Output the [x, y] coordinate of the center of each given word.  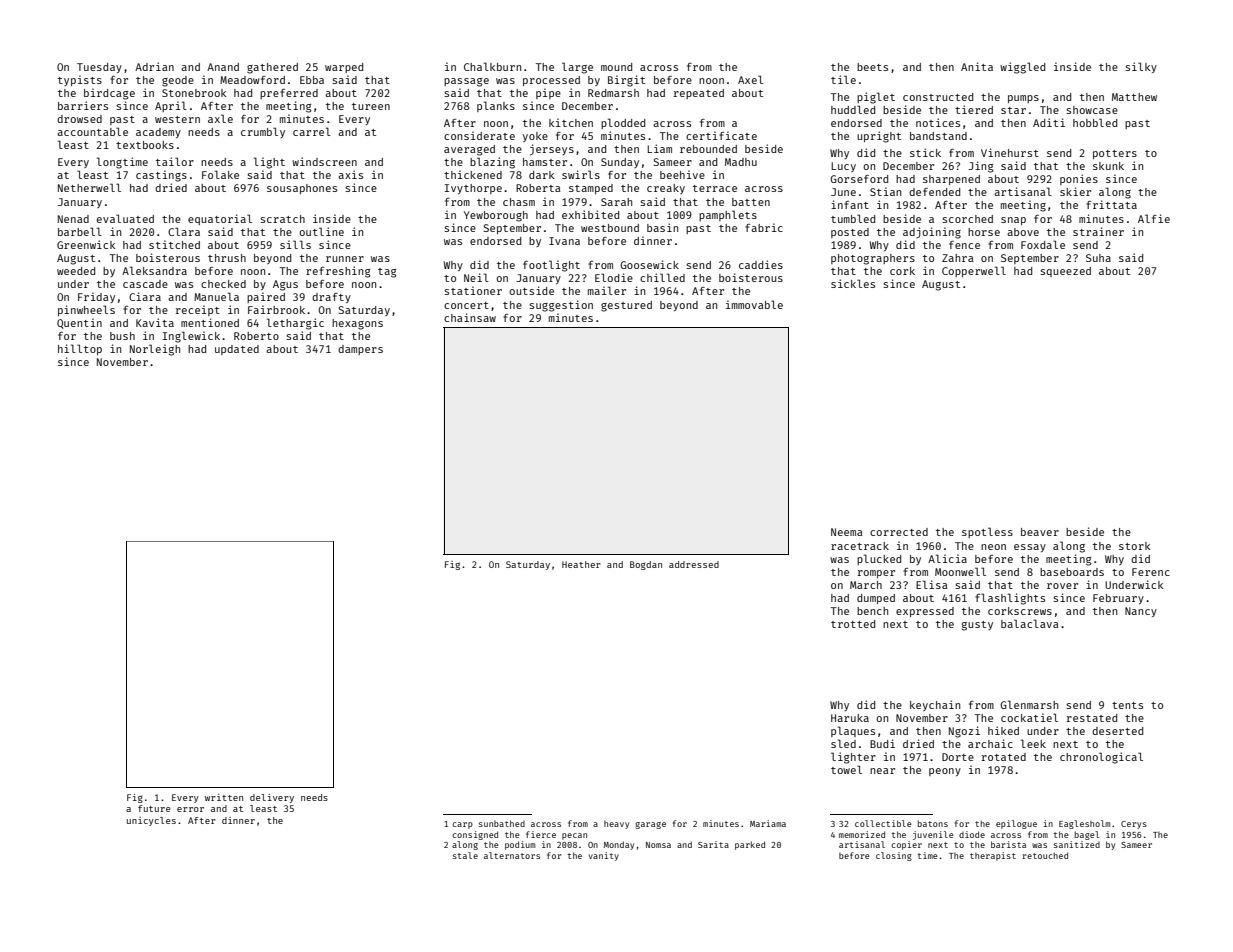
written [224, 797]
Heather [581, 564]
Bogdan [646, 565]
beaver [1040, 532]
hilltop [80, 349]
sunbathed [502, 823]
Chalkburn [492, 66]
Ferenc [1151, 572]
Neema [847, 532]
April [171, 106]
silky [1141, 67]
